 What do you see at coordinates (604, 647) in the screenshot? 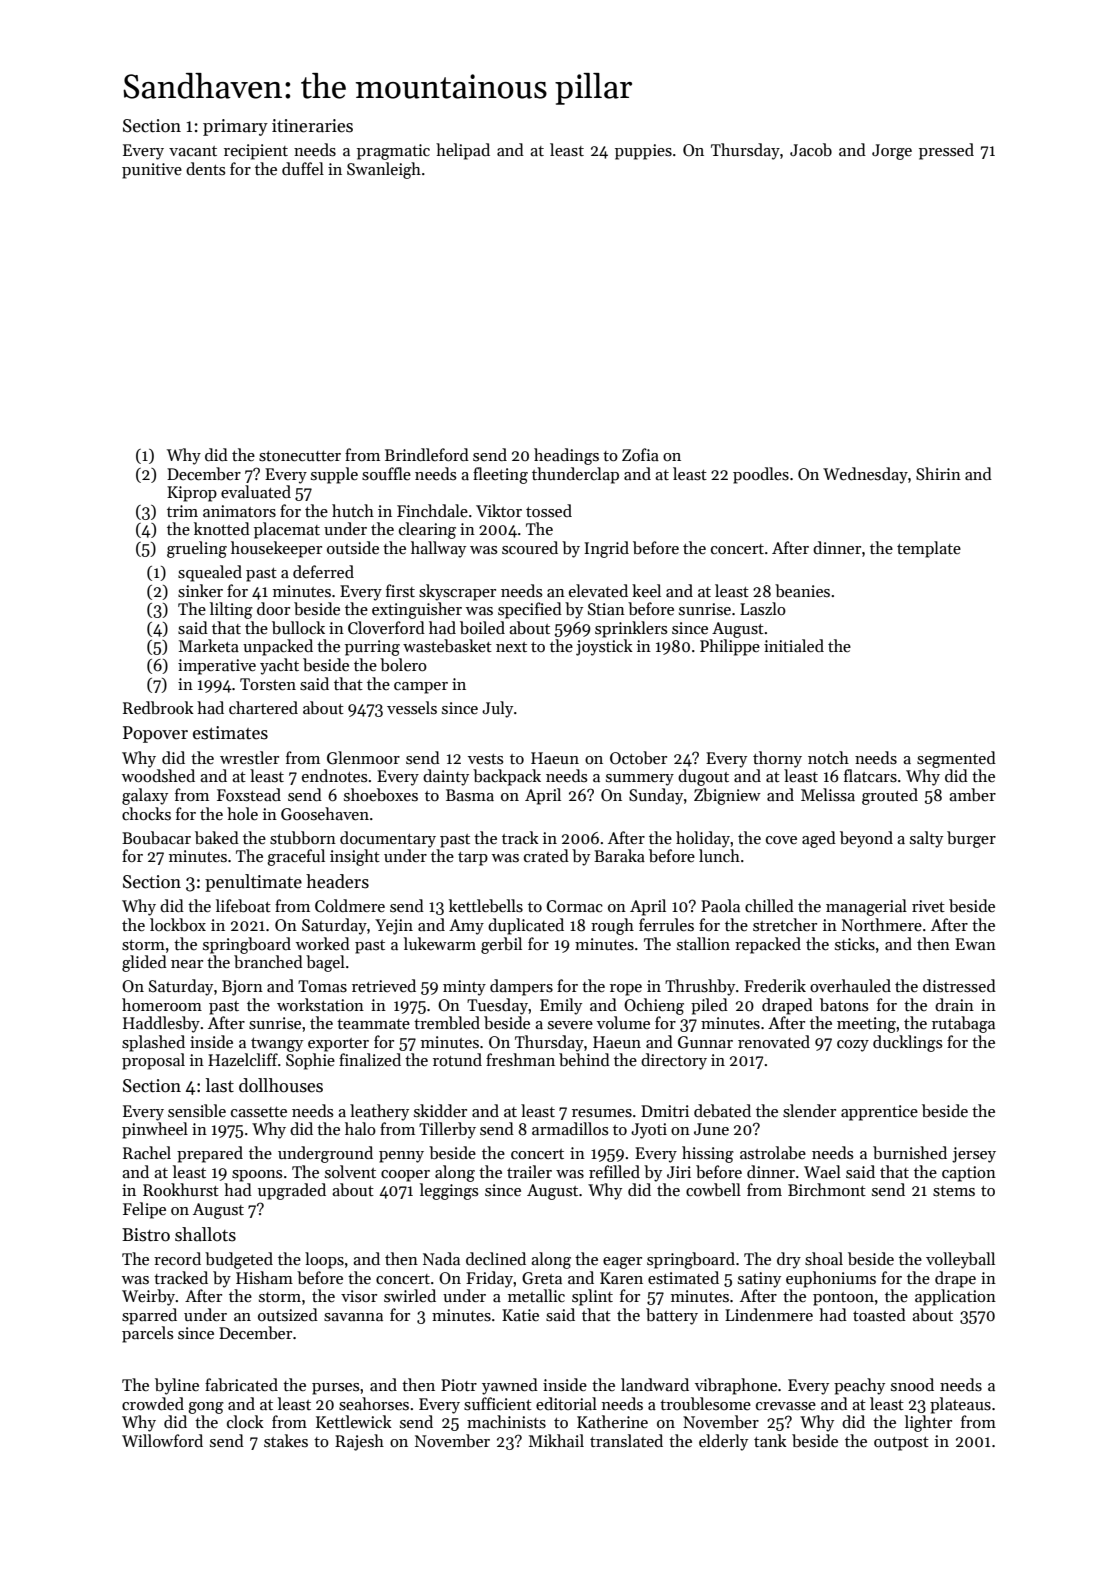
I see `joystick` at bounding box center [604, 647].
